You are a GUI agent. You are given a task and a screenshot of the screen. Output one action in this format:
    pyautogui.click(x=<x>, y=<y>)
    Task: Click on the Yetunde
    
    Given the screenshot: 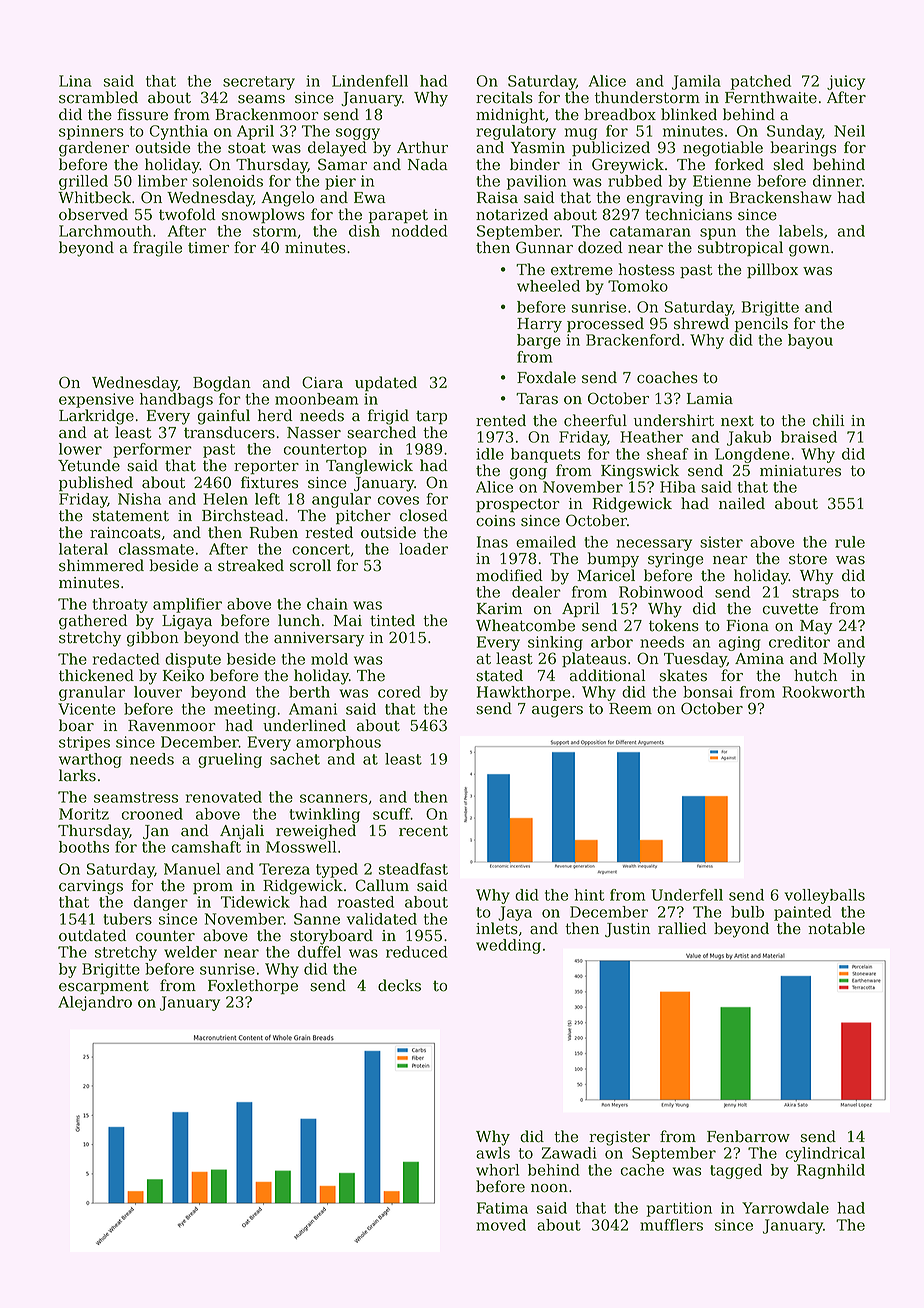 What is the action you would take?
    pyautogui.click(x=89, y=465)
